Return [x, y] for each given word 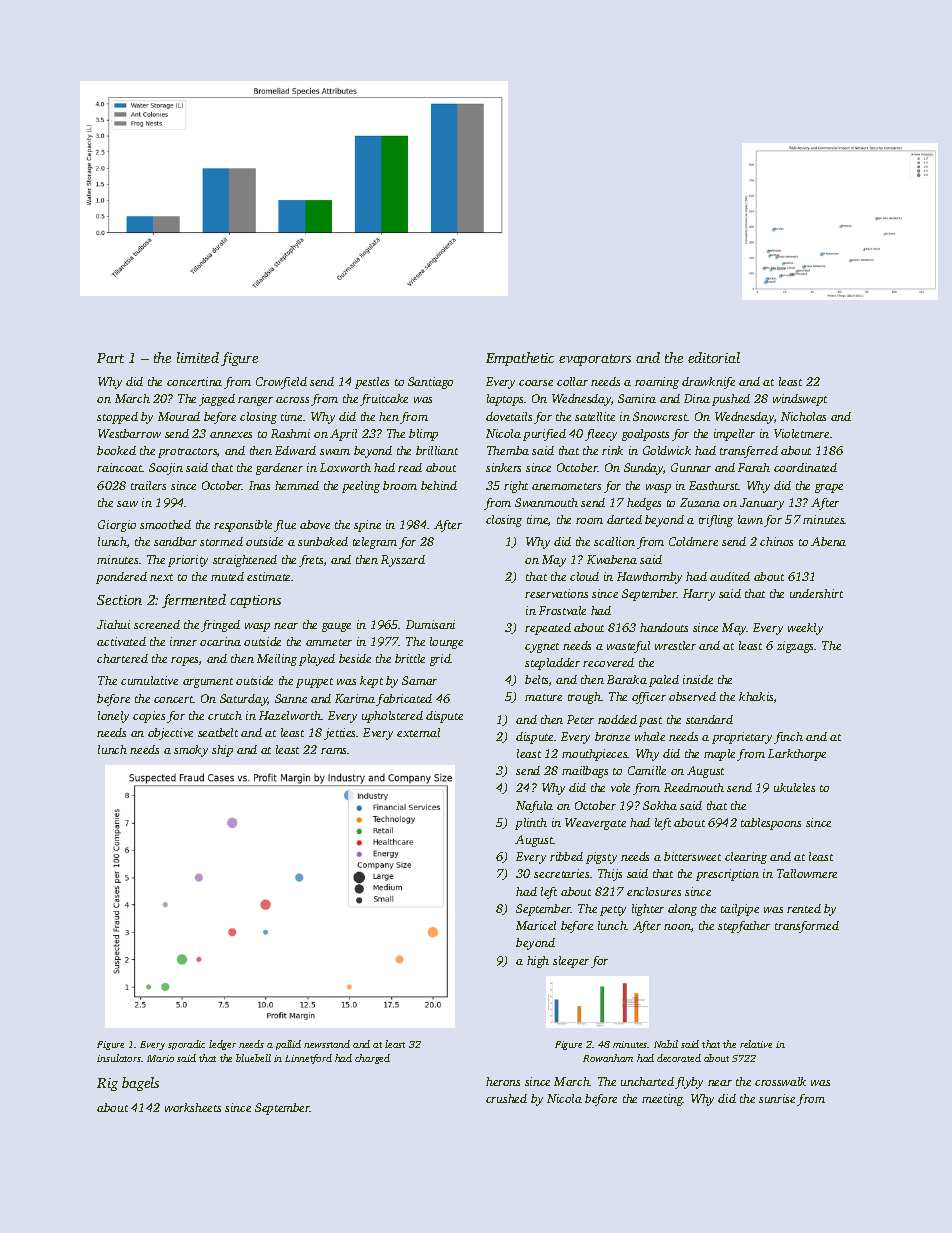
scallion [614, 541]
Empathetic [520, 359]
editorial [714, 357]
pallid [288, 1045]
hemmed [297, 485]
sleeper [571, 962]
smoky [191, 751]
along [682, 910]
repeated [548, 629]
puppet [314, 683]
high [538, 962]
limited [198, 357]
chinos [776, 541]
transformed [807, 927]
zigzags [796, 647]
